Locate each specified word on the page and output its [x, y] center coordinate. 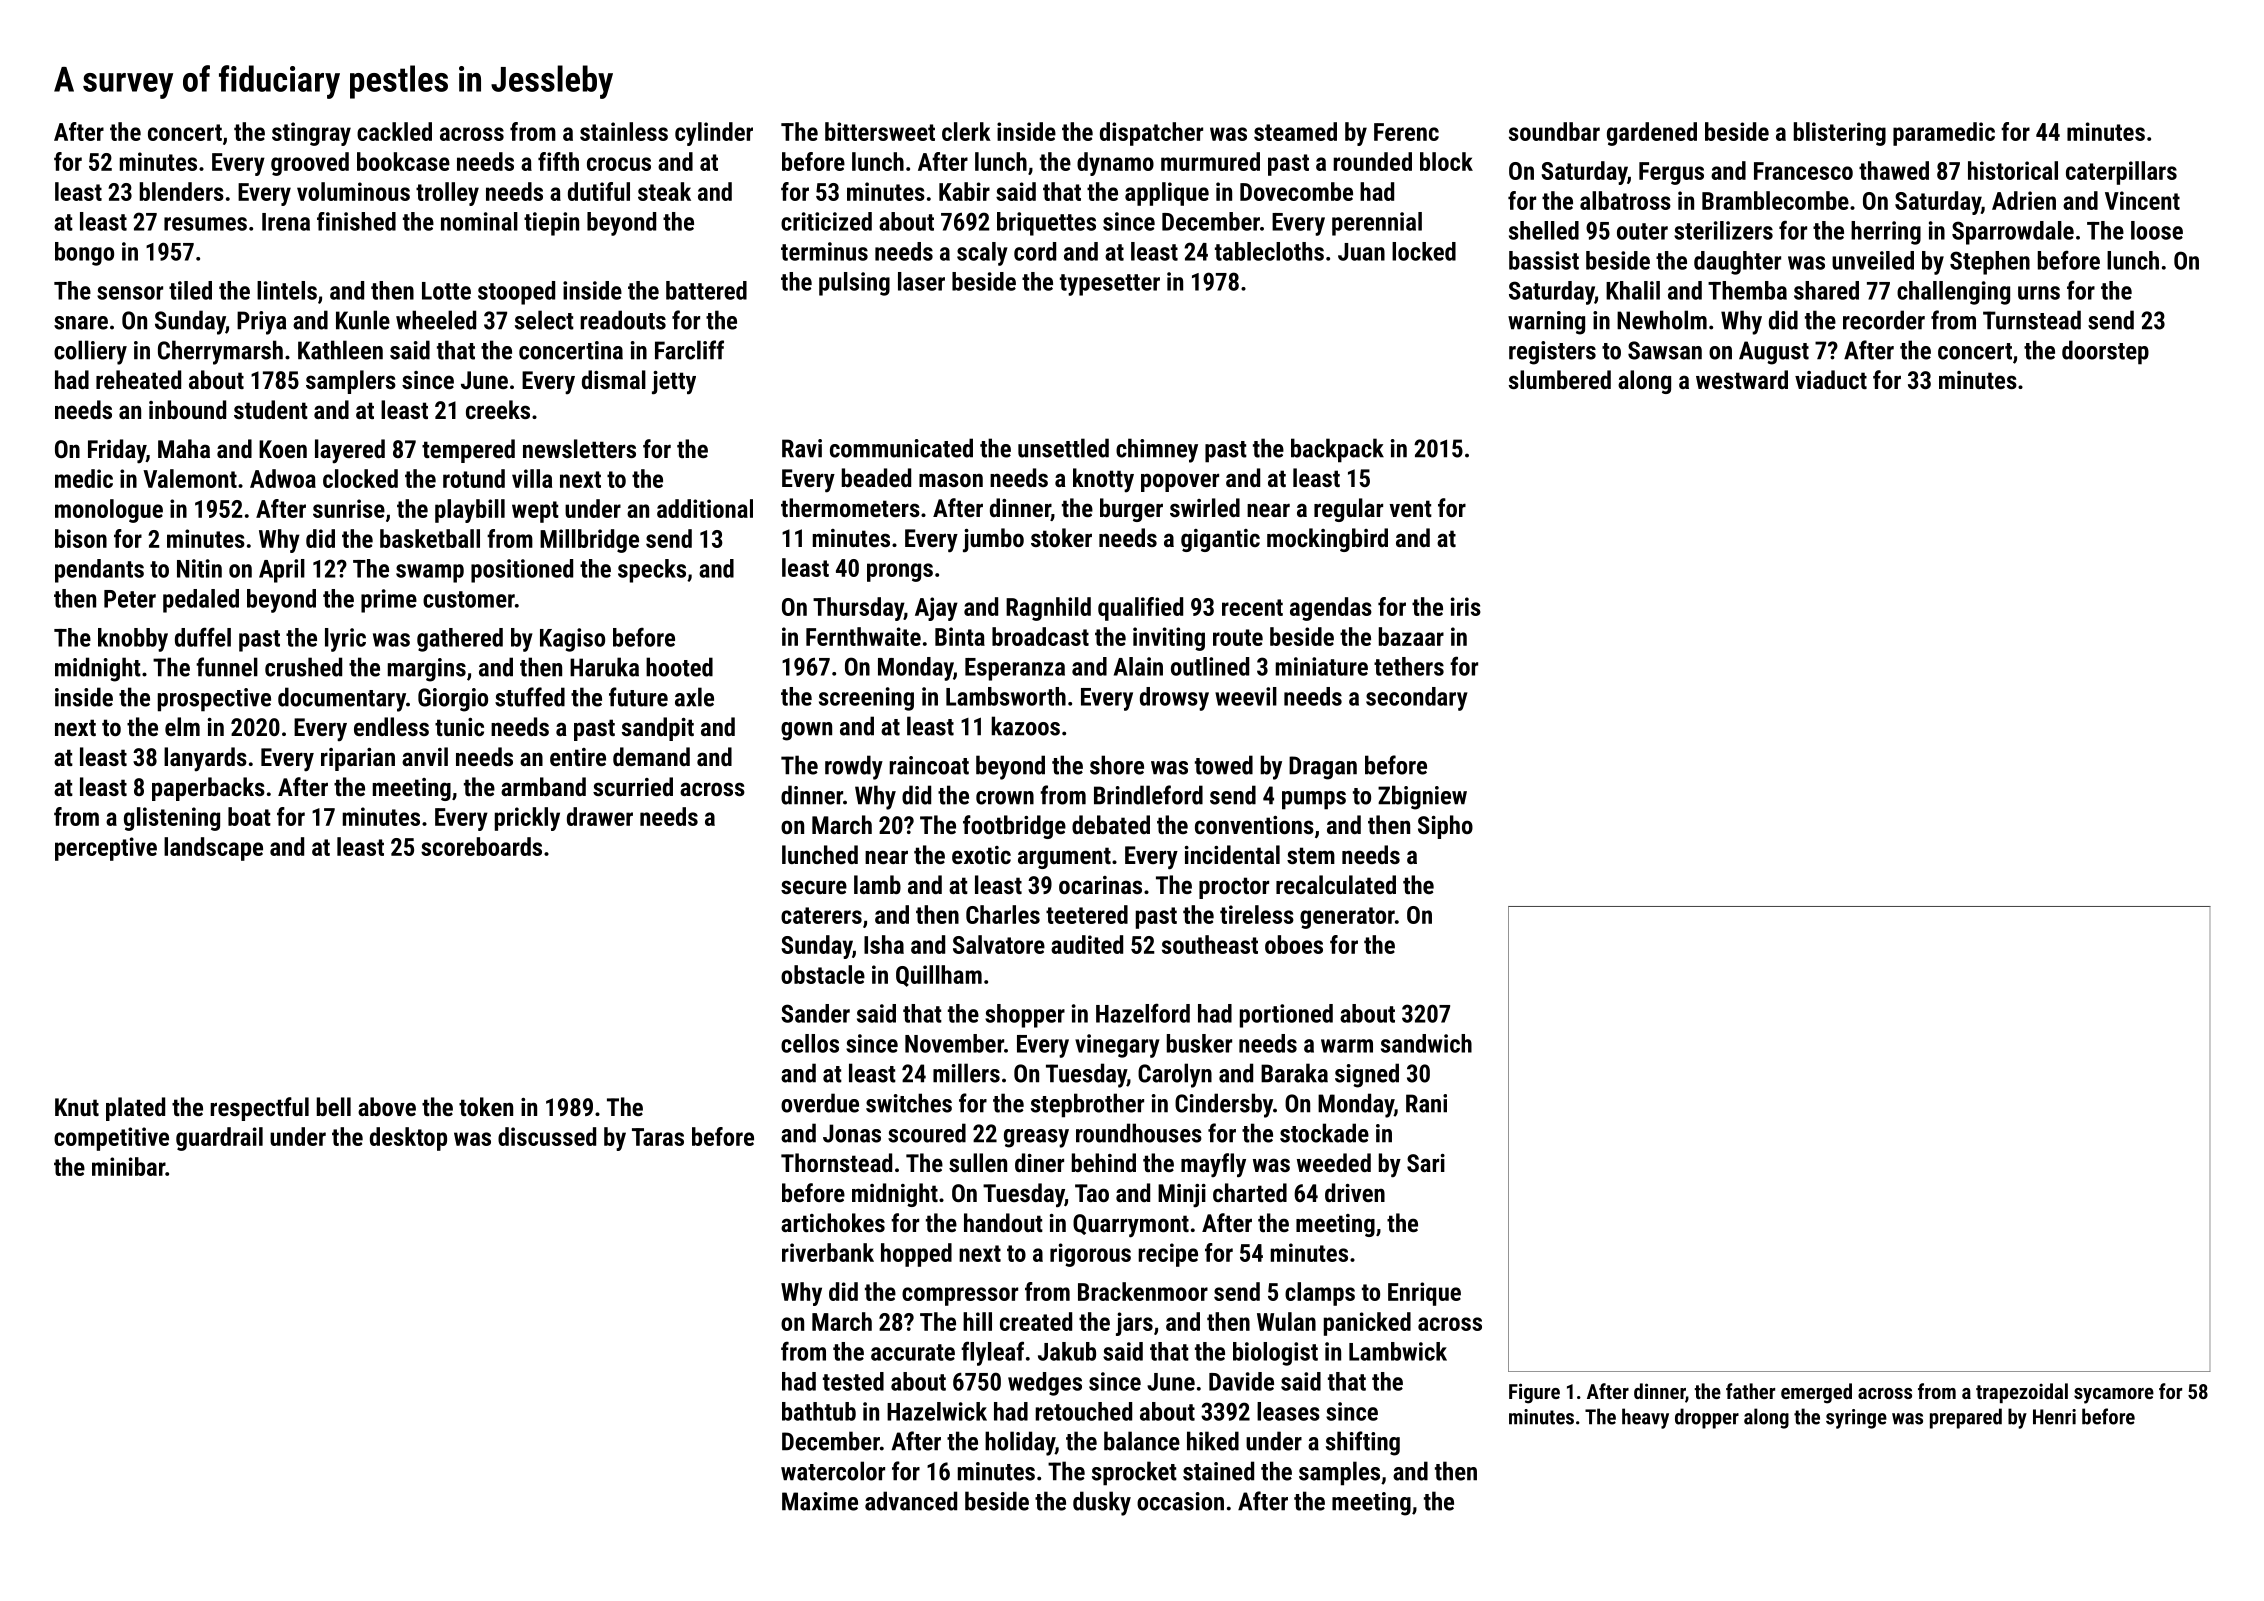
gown [806, 731]
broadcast [1040, 636]
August [1774, 353]
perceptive [106, 849]
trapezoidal [2022, 1393]
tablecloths [1269, 251]
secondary [1417, 699]
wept [535, 512]
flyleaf [992, 1353]
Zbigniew [1422, 797]
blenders [182, 191]
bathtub [819, 1411]
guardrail [219, 1139]
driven [1355, 1192]
